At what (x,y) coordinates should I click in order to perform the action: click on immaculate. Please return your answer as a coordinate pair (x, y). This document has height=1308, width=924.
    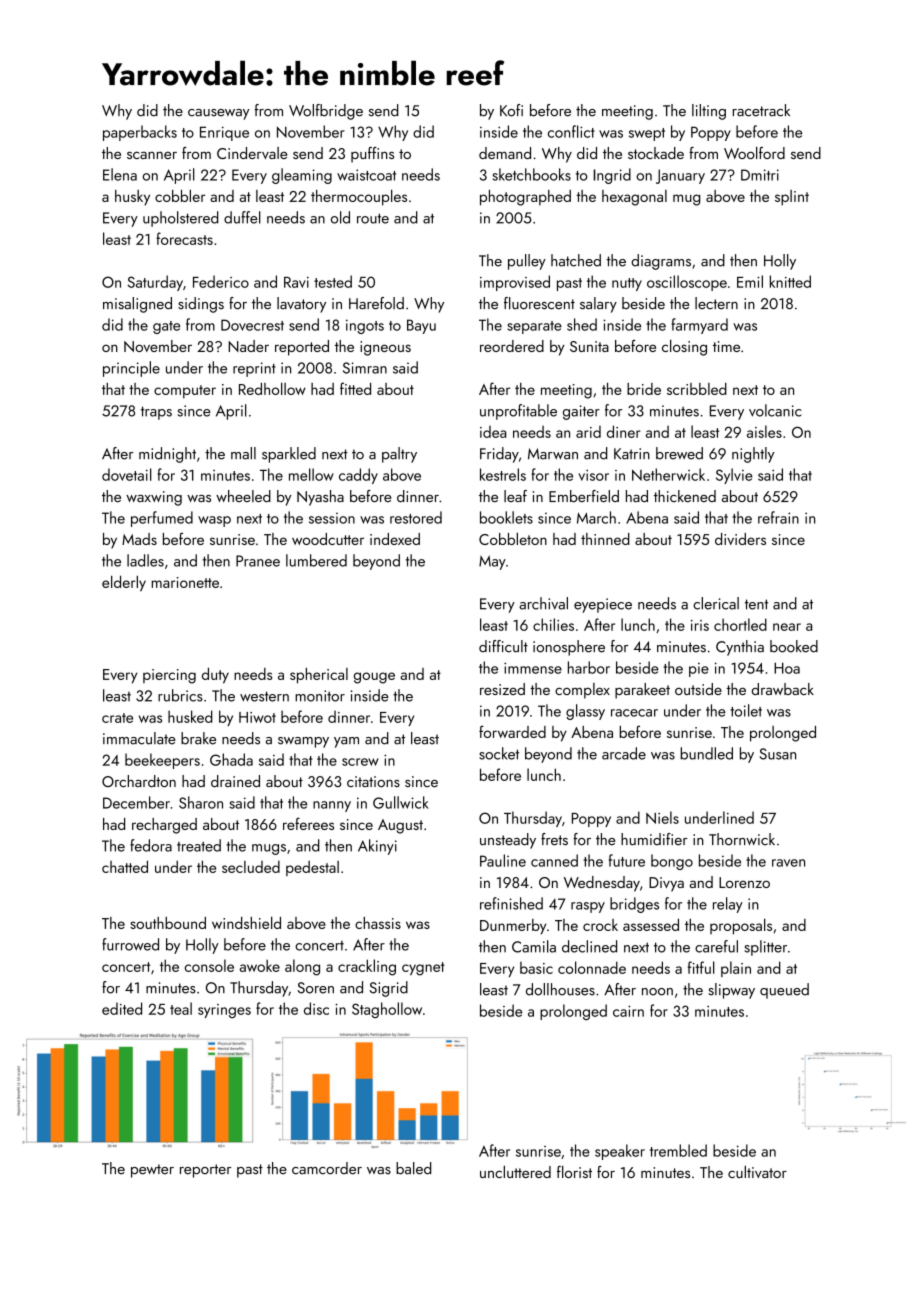
    Looking at the image, I should click on (139, 738).
